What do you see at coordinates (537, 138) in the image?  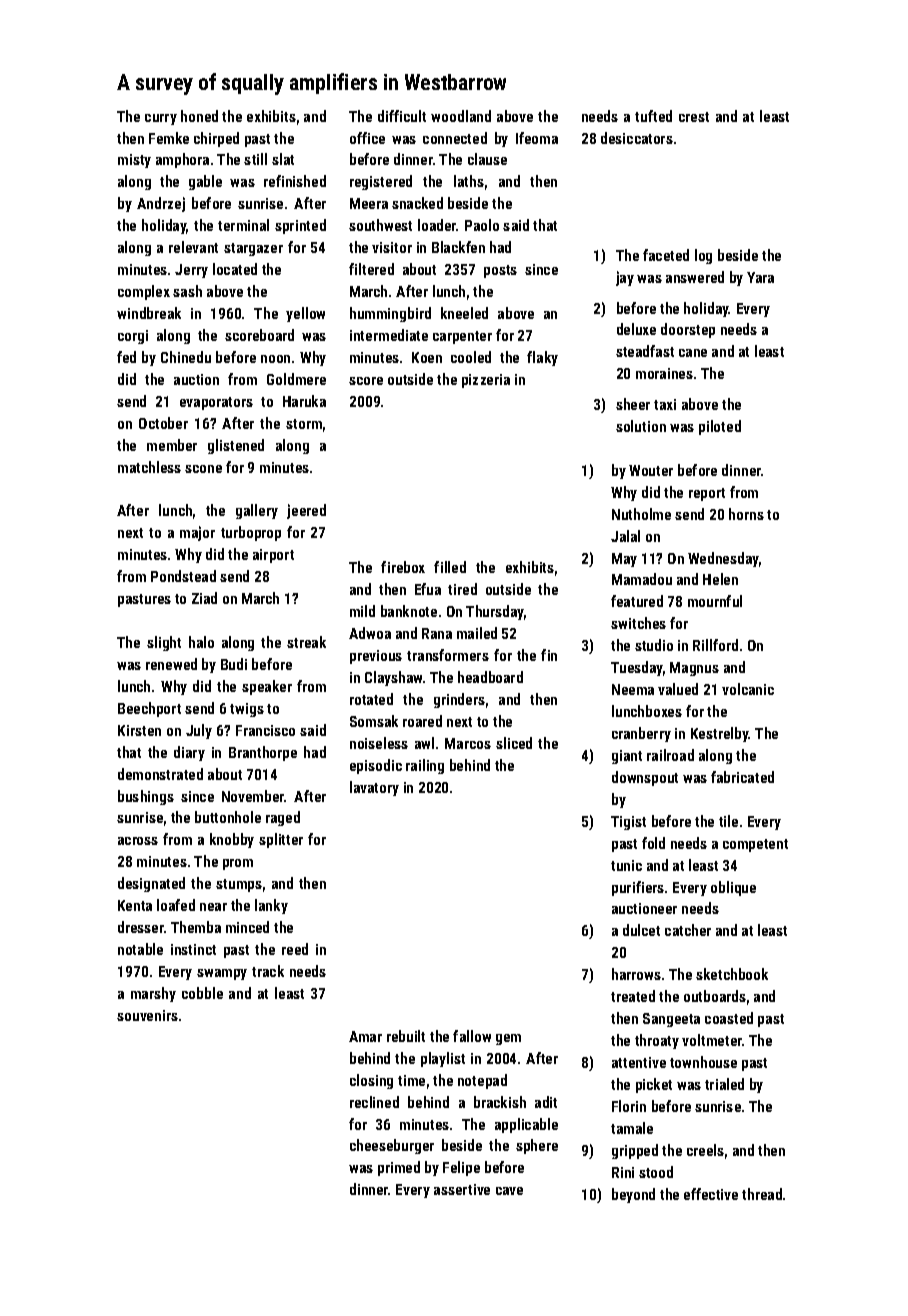 I see `Ifeoma` at bounding box center [537, 138].
